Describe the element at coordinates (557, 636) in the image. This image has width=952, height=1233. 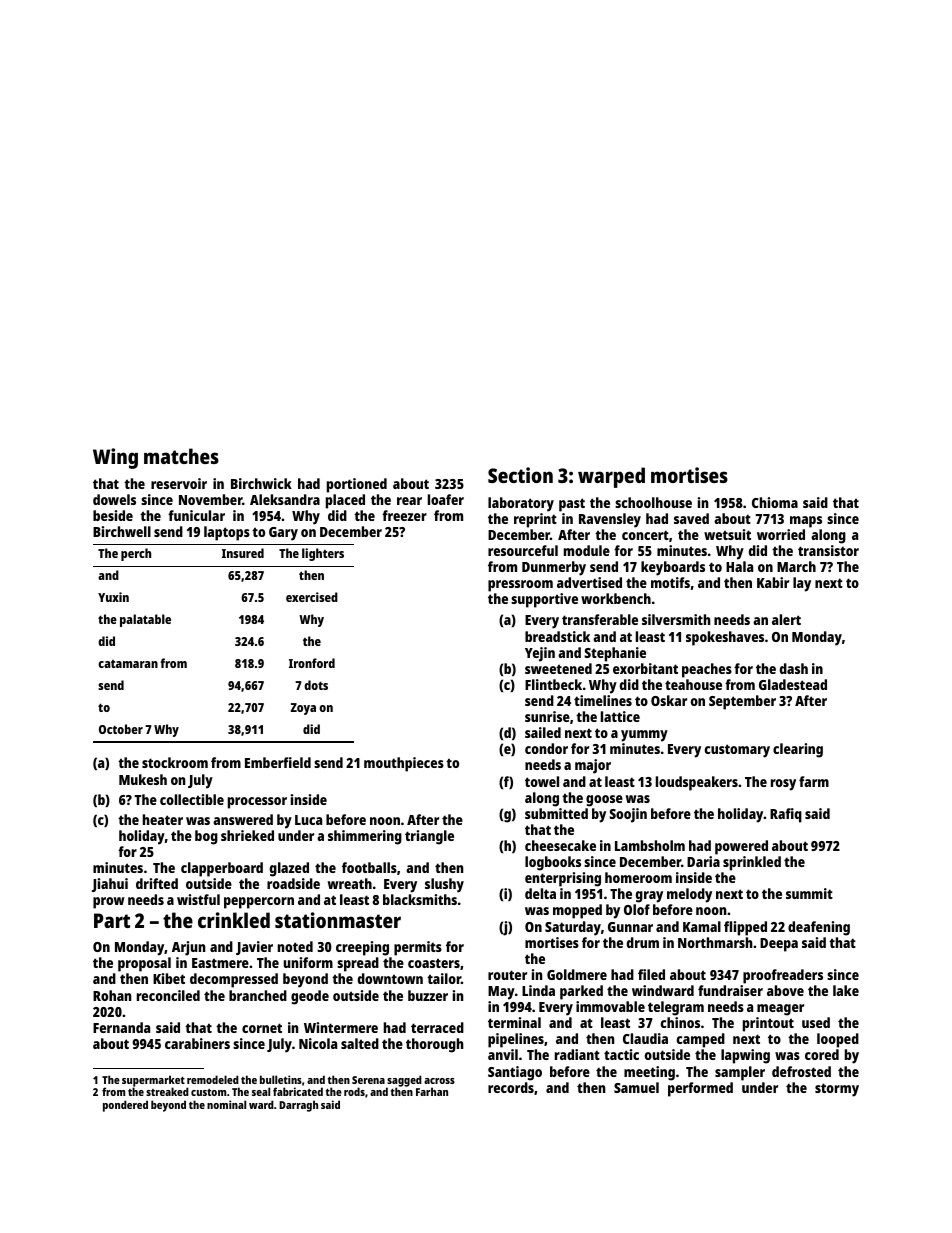
I see `breadstick` at that location.
